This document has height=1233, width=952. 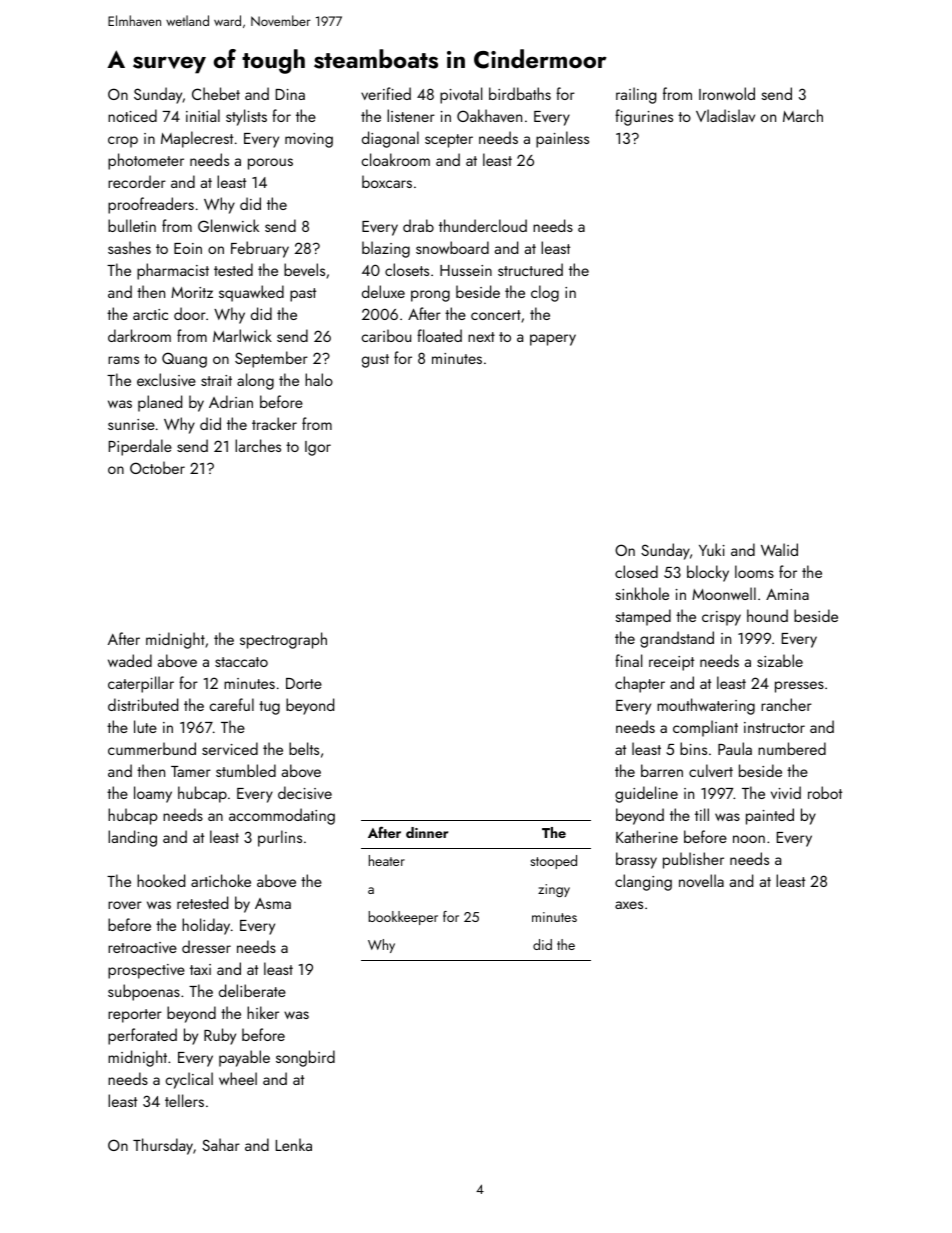 What do you see at coordinates (142, 1036) in the document?
I see `perforated` at bounding box center [142, 1036].
